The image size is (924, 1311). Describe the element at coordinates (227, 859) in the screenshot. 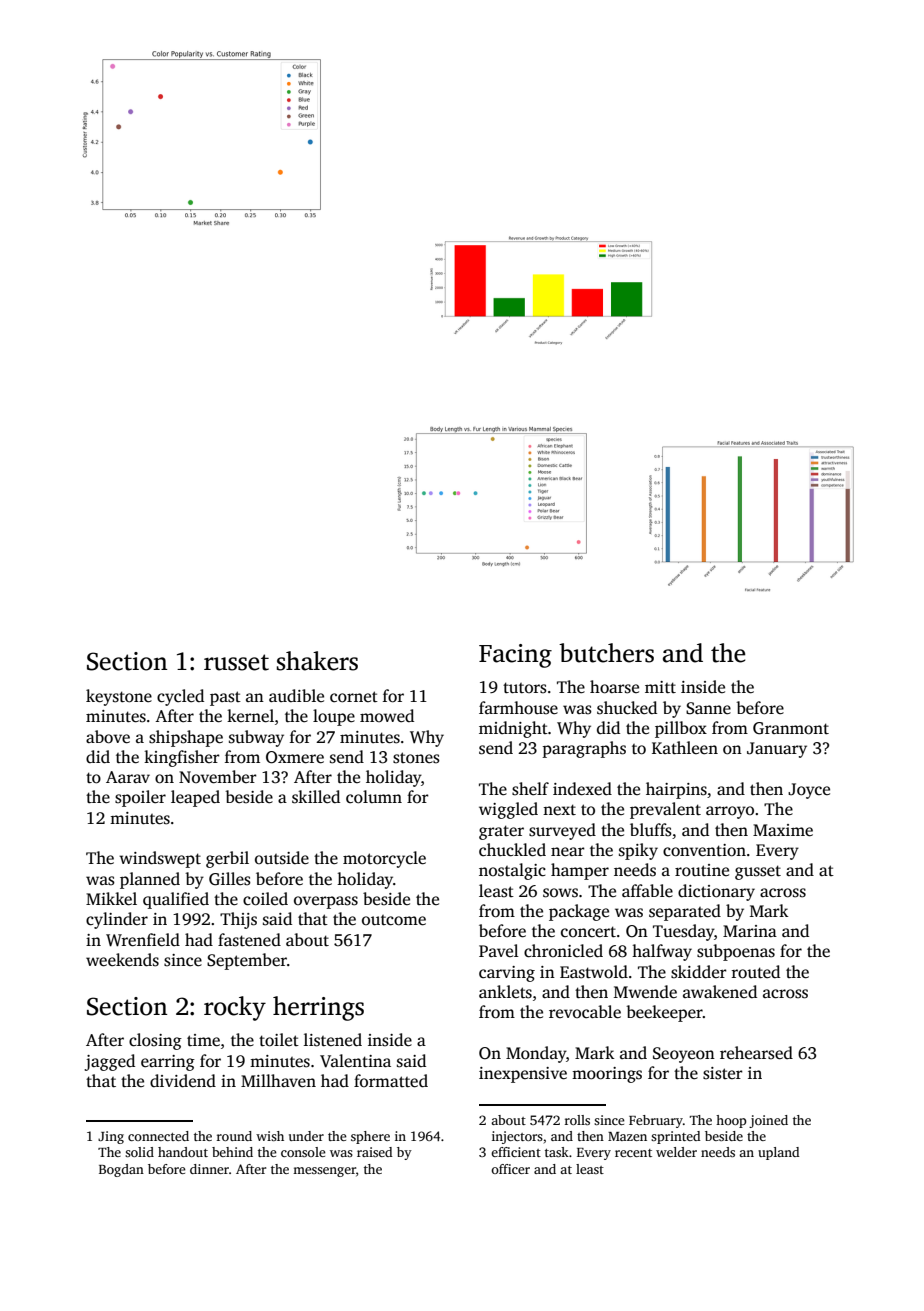

I see `gerbil` at that location.
